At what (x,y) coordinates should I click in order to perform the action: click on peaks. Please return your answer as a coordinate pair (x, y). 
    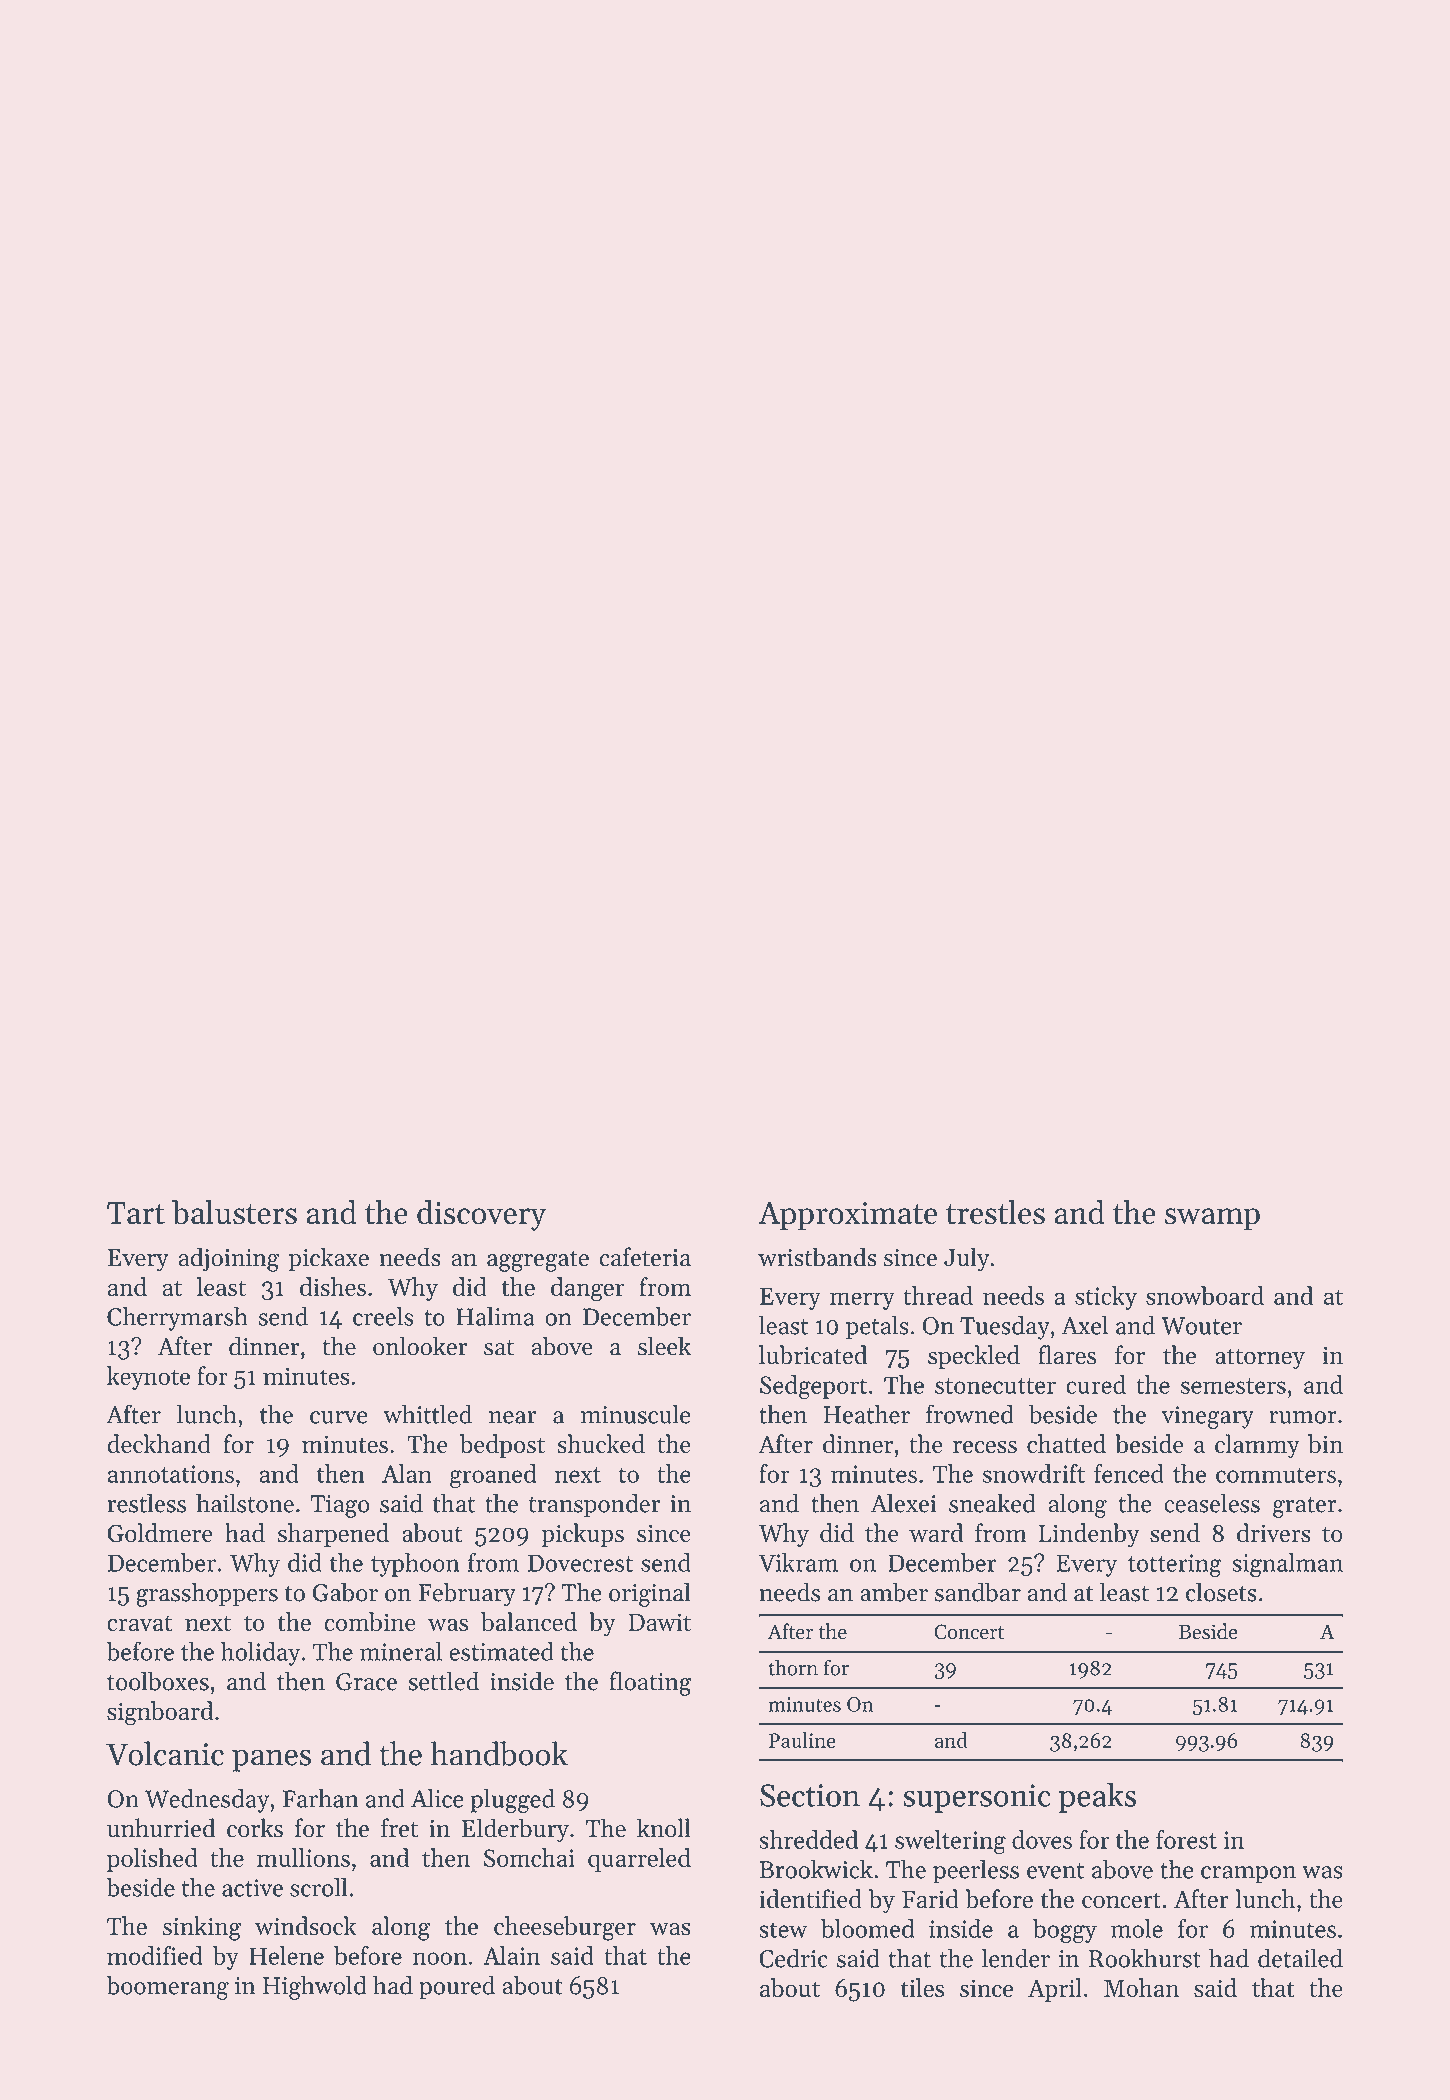
    Looking at the image, I should click on (1097, 1797).
